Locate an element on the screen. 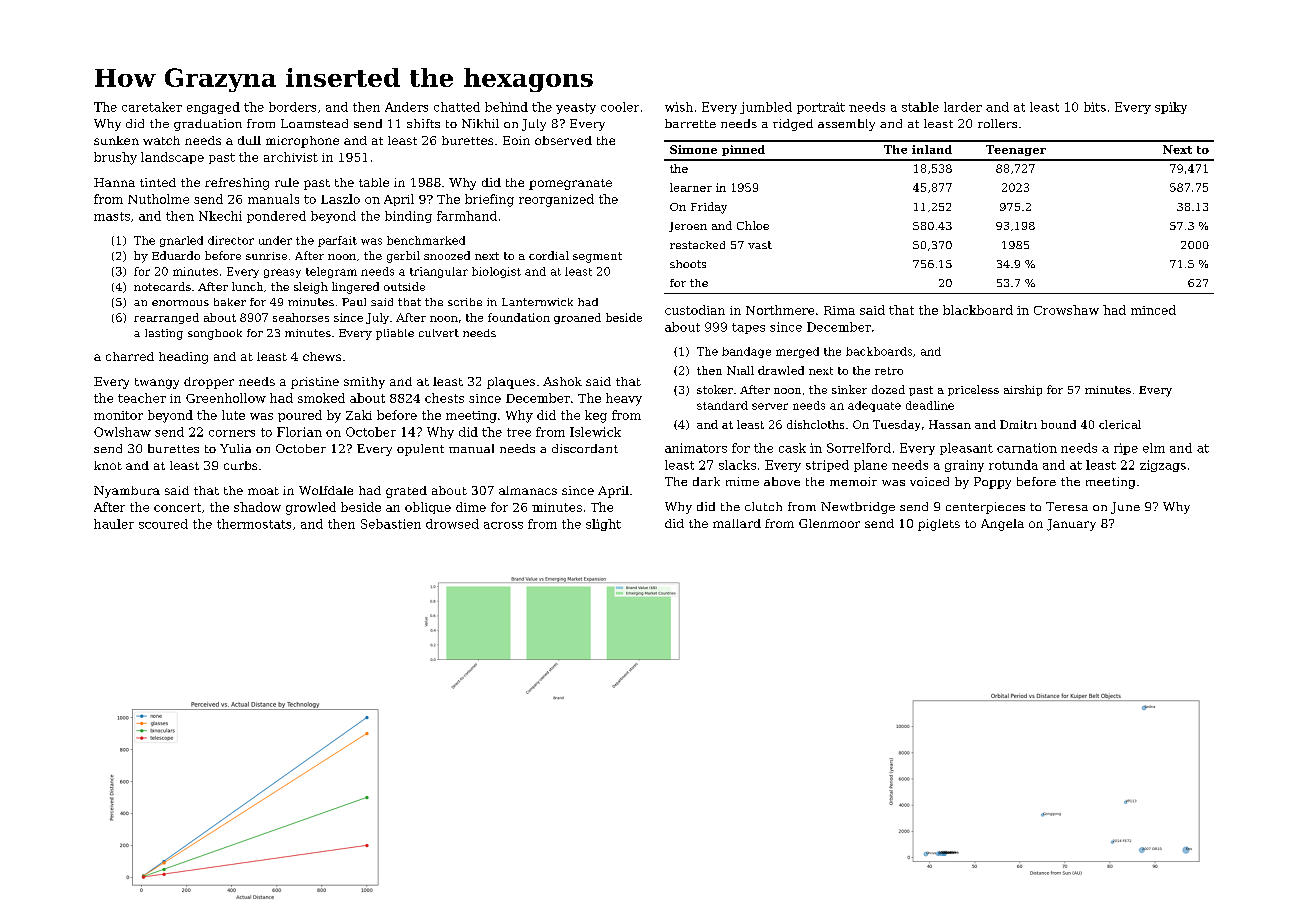  shoots is located at coordinates (688, 264).
